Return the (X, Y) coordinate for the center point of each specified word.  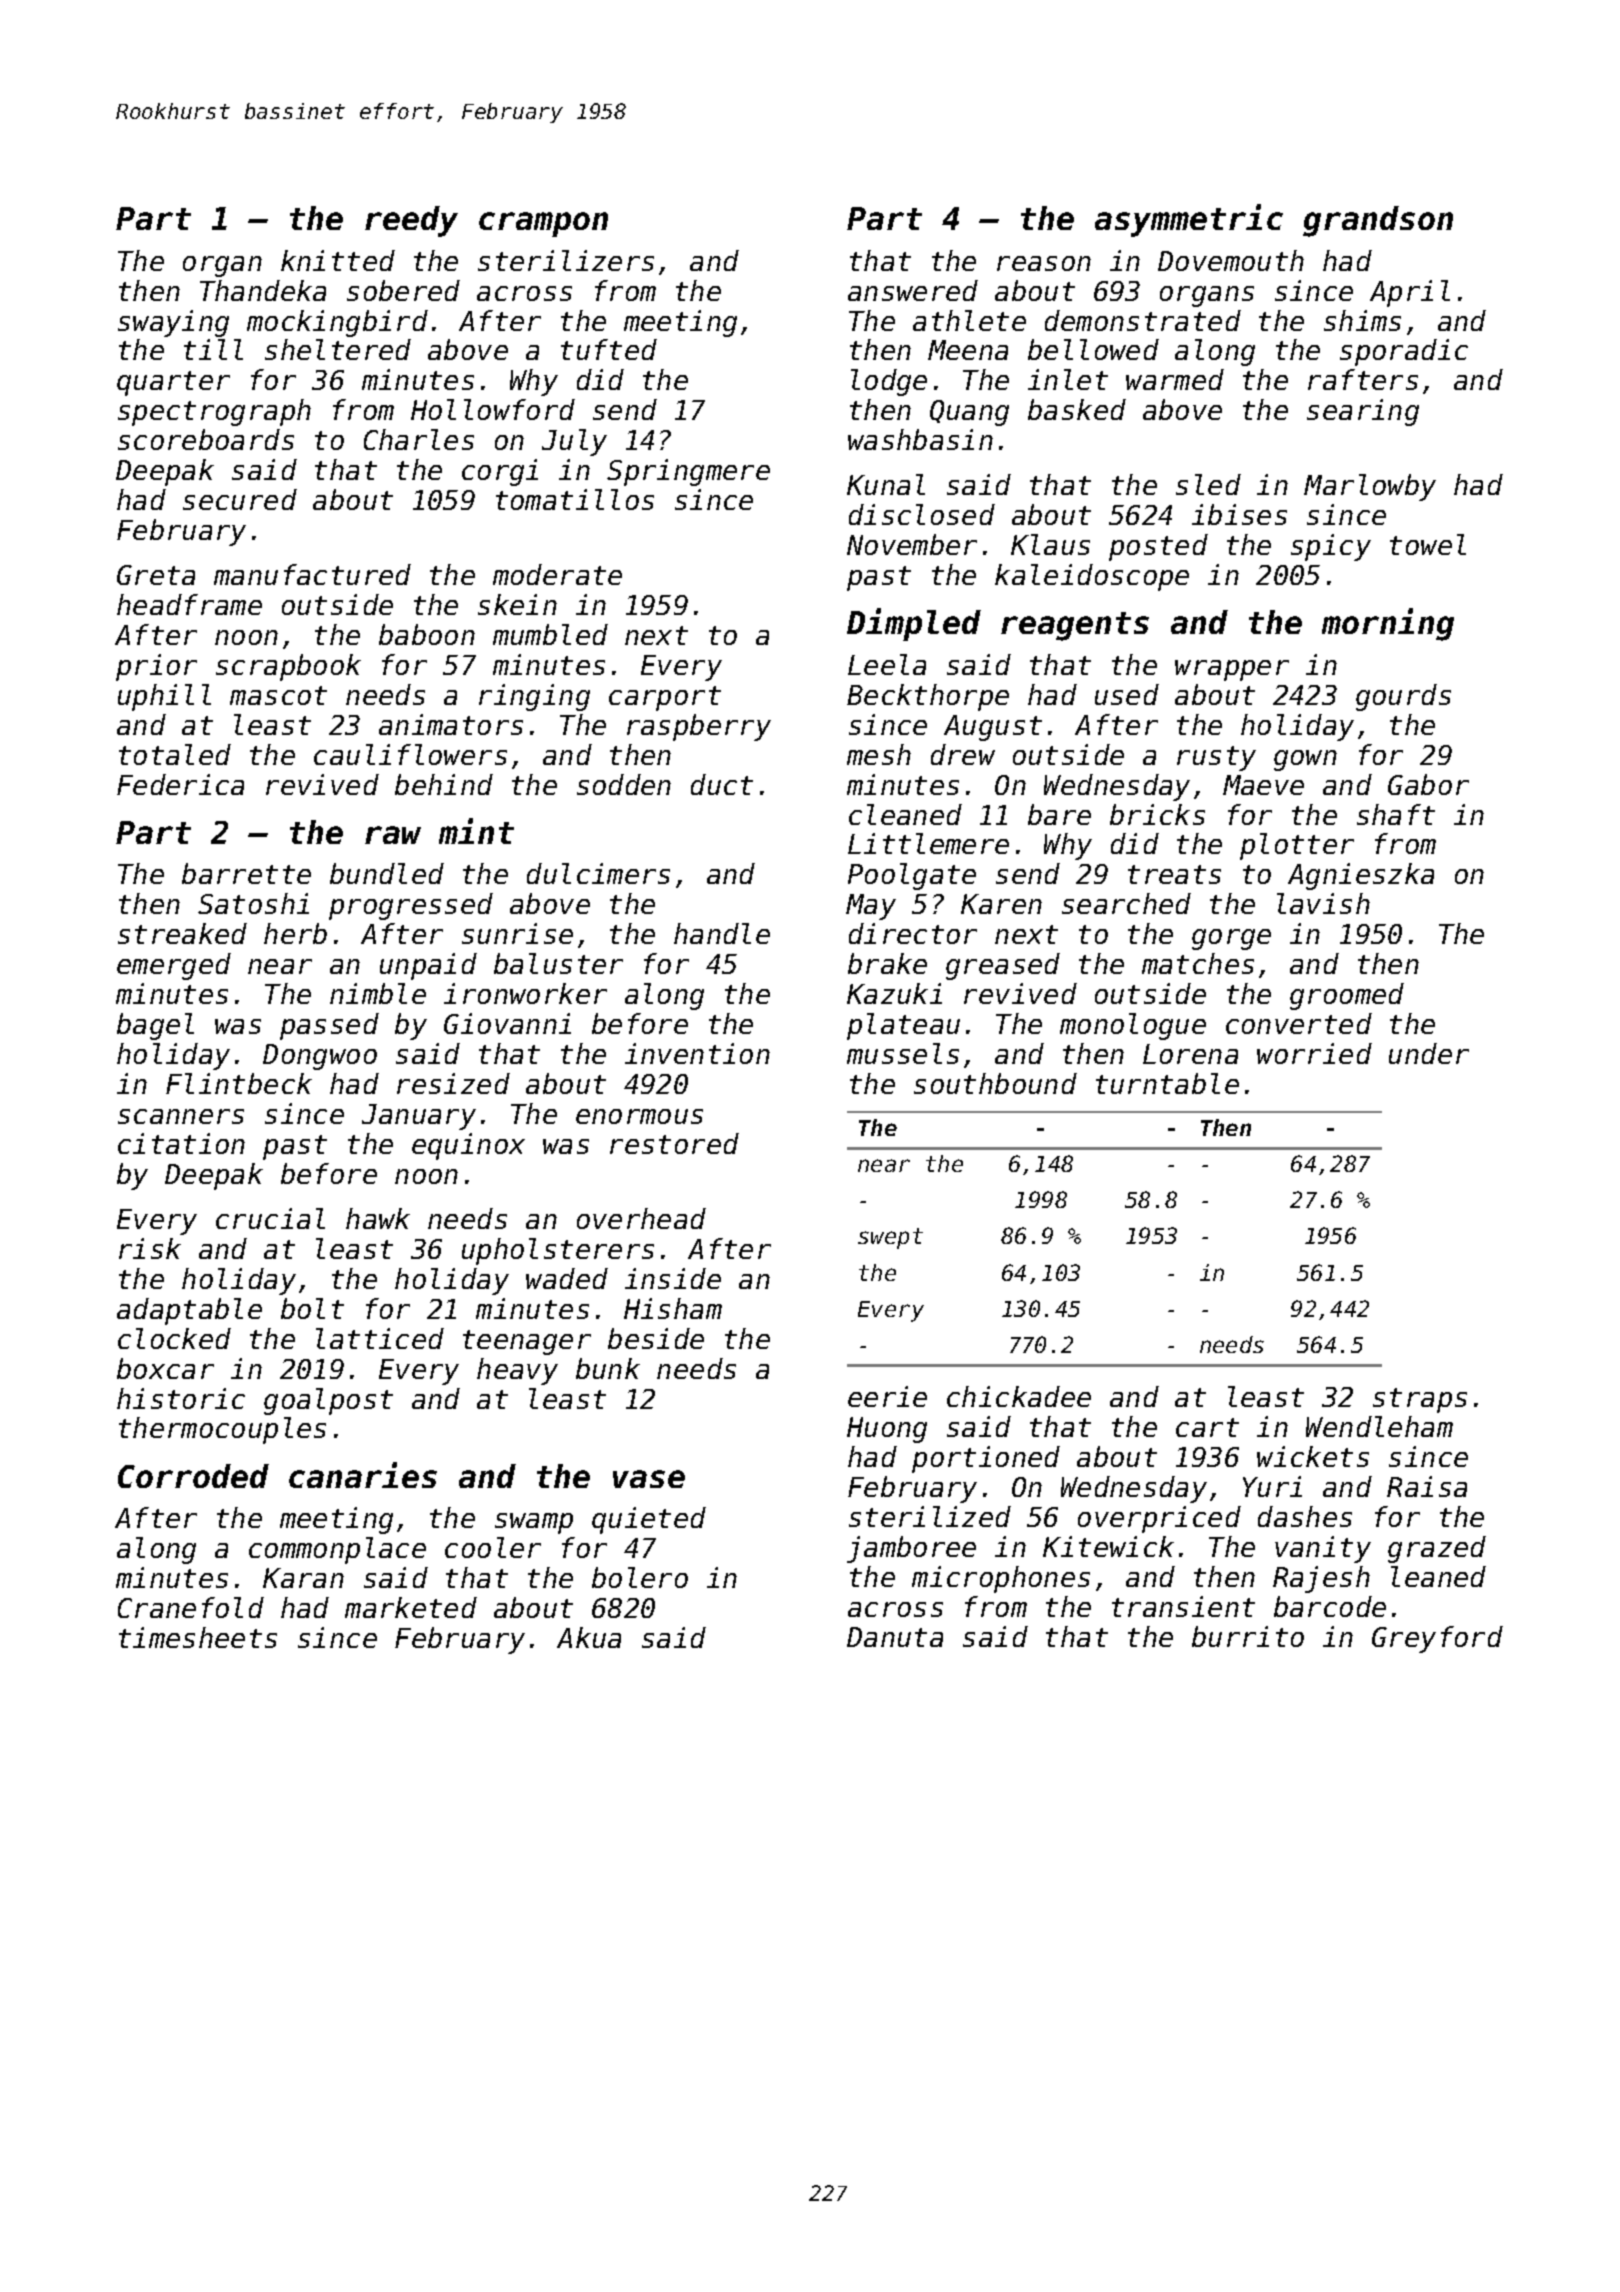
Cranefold (191, 1607)
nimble (378, 993)
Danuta (895, 1637)
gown (1305, 760)
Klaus (1050, 544)
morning (1388, 624)
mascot (278, 695)
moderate (557, 574)
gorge (1231, 939)
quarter (173, 383)
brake (887, 963)
